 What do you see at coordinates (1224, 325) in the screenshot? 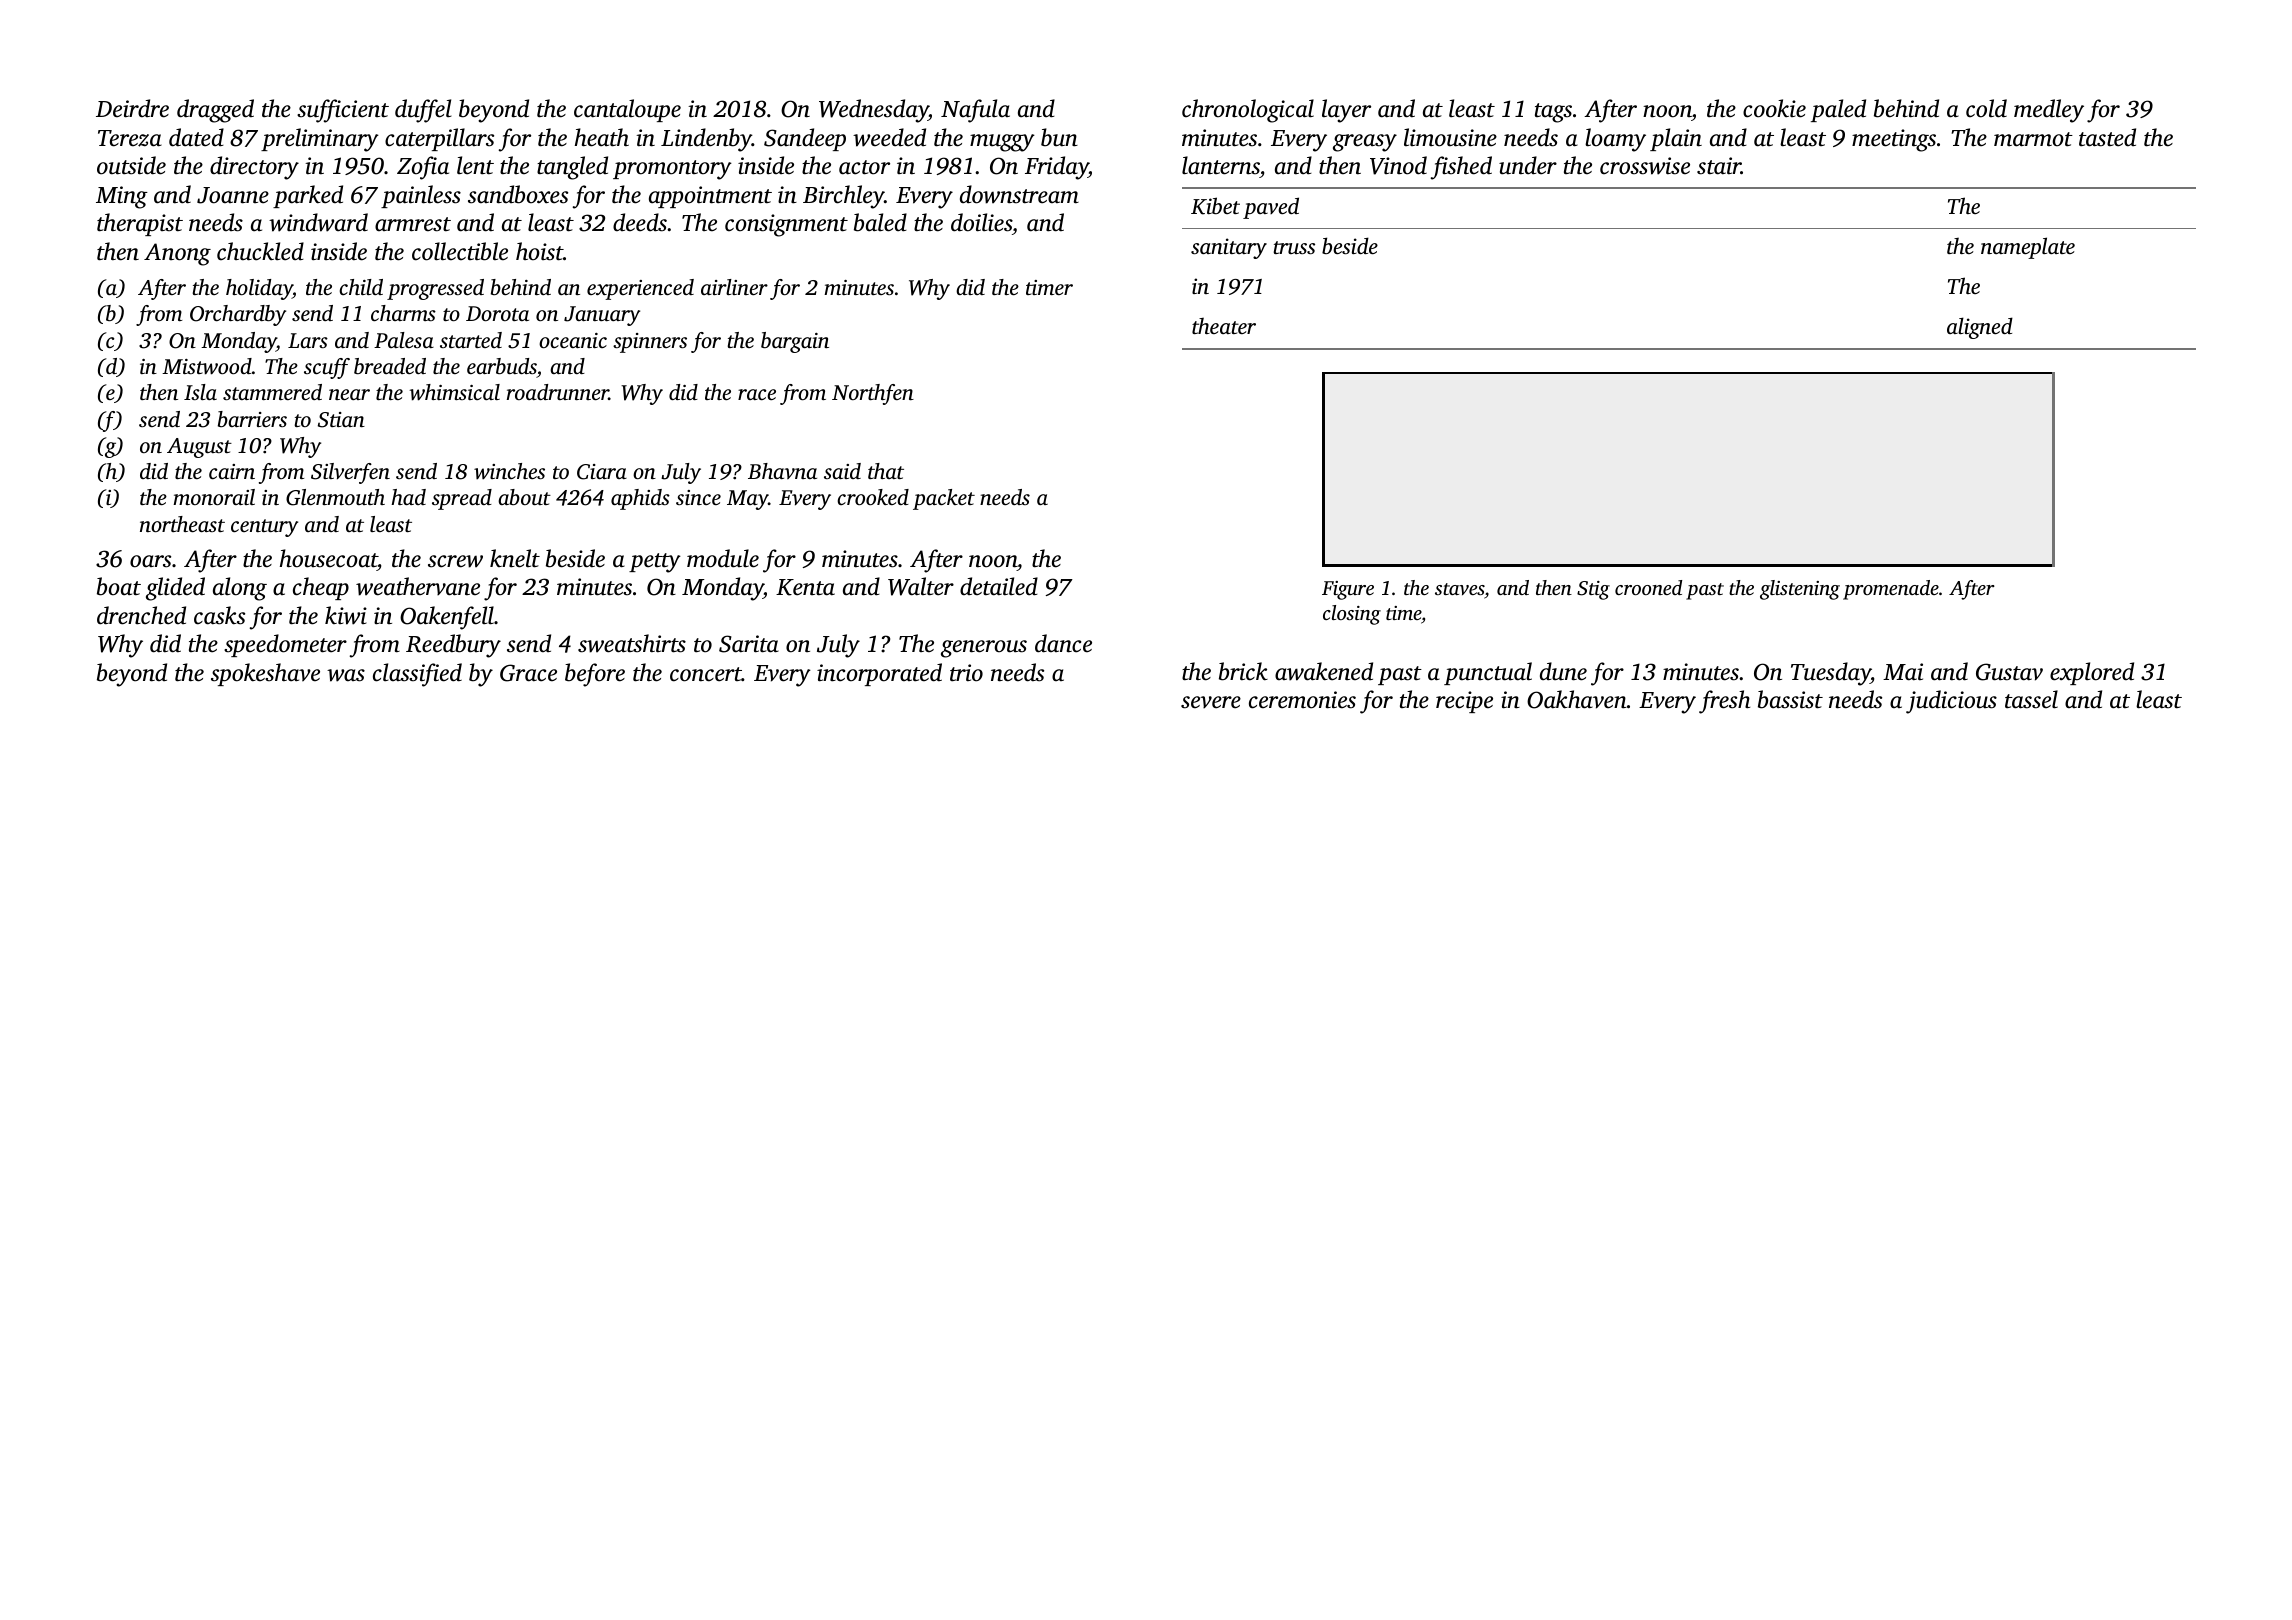
I see `theater` at bounding box center [1224, 325].
